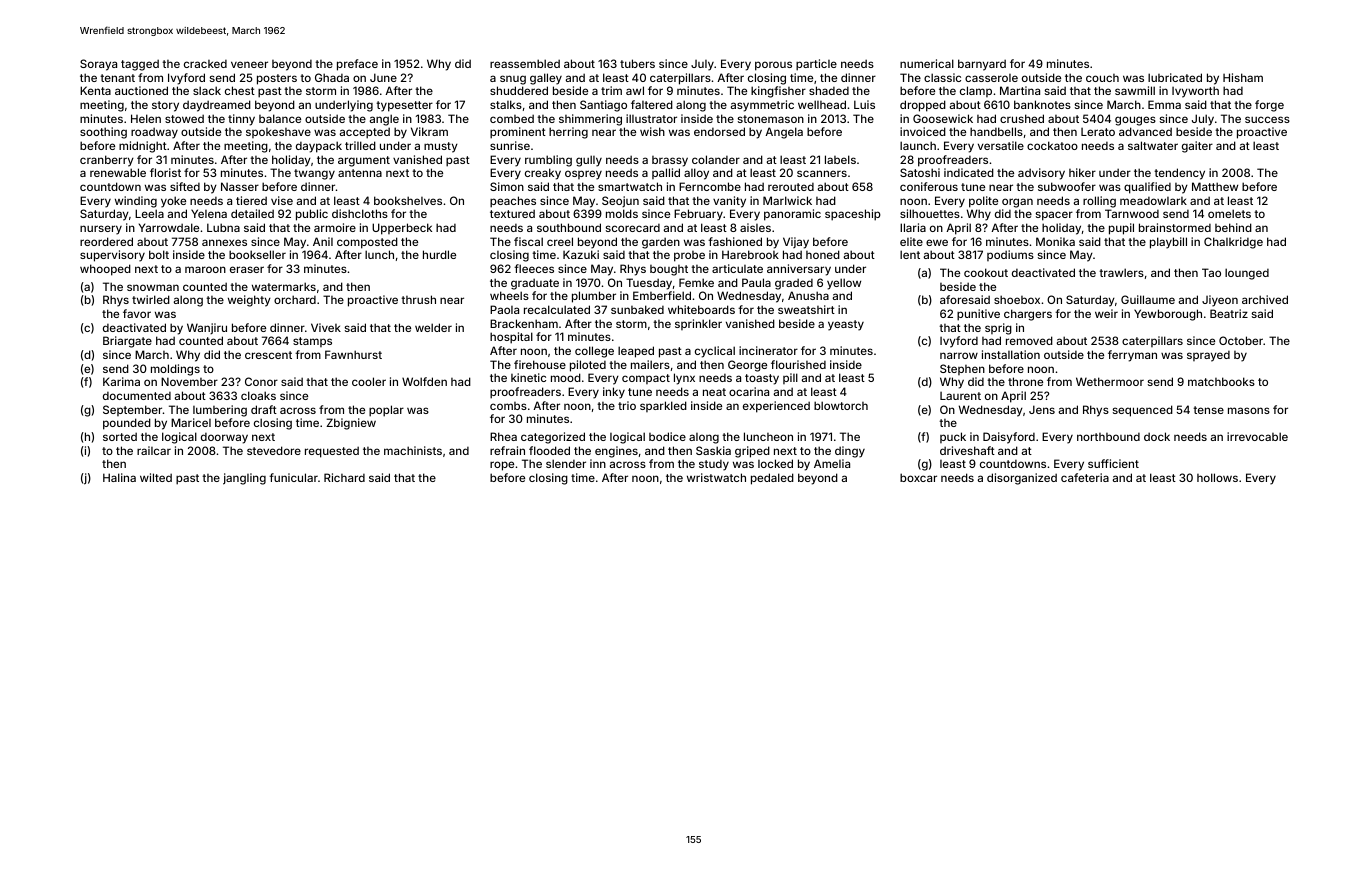 The image size is (1372, 887). I want to click on Soraya, so click(98, 65).
